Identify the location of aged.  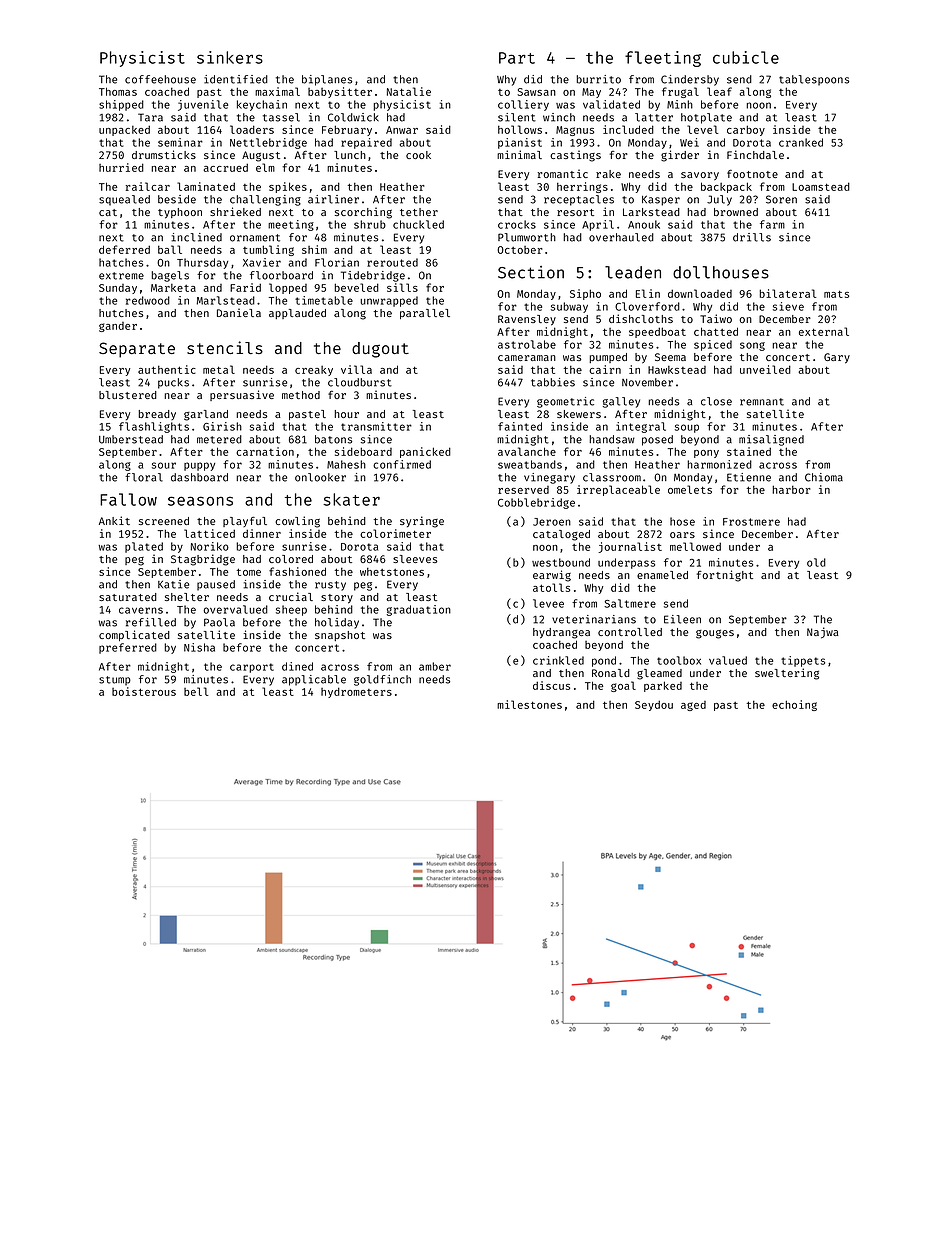
(693, 706).
